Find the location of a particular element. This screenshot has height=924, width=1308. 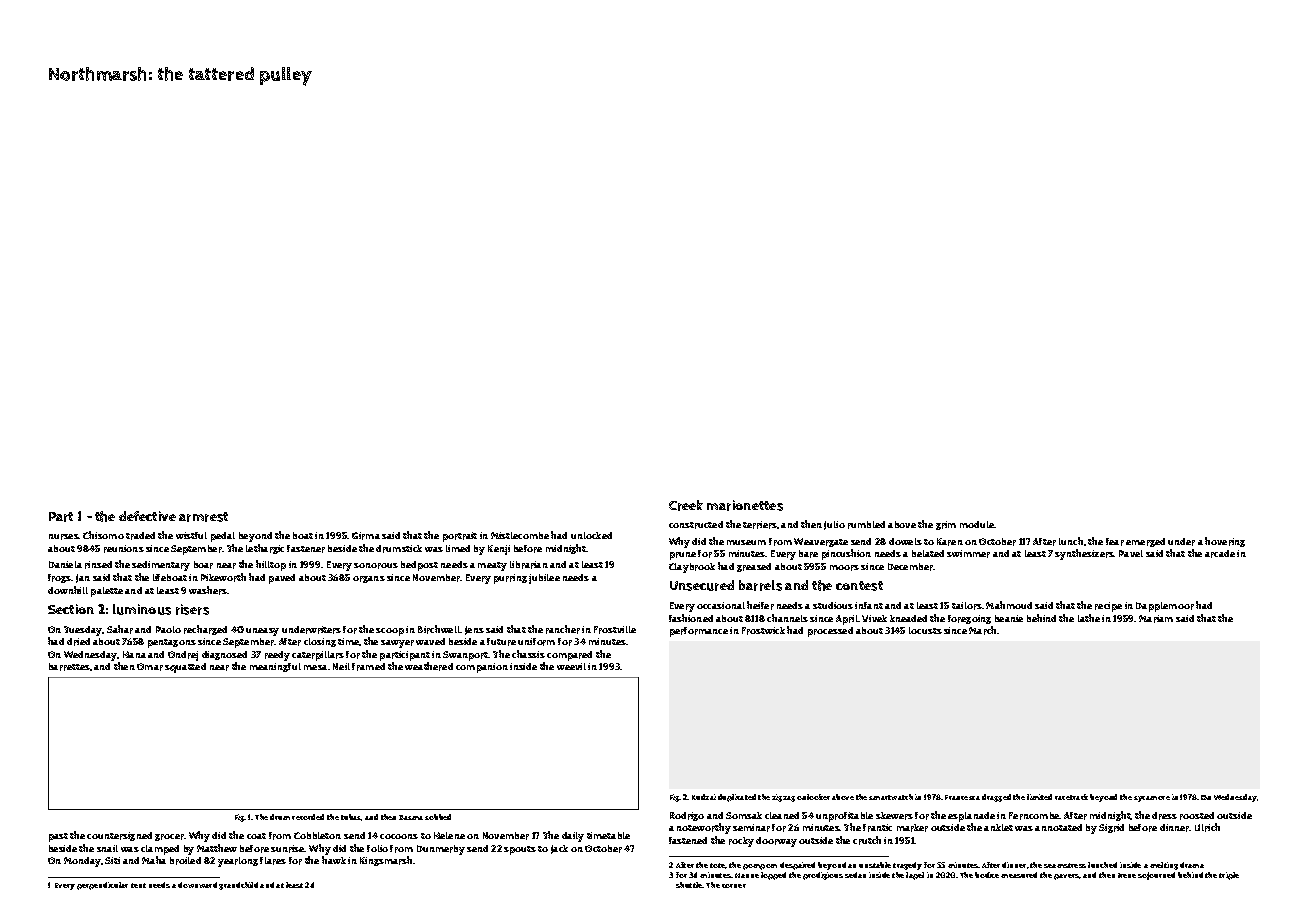

shuttle is located at coordinates (689, 885).
